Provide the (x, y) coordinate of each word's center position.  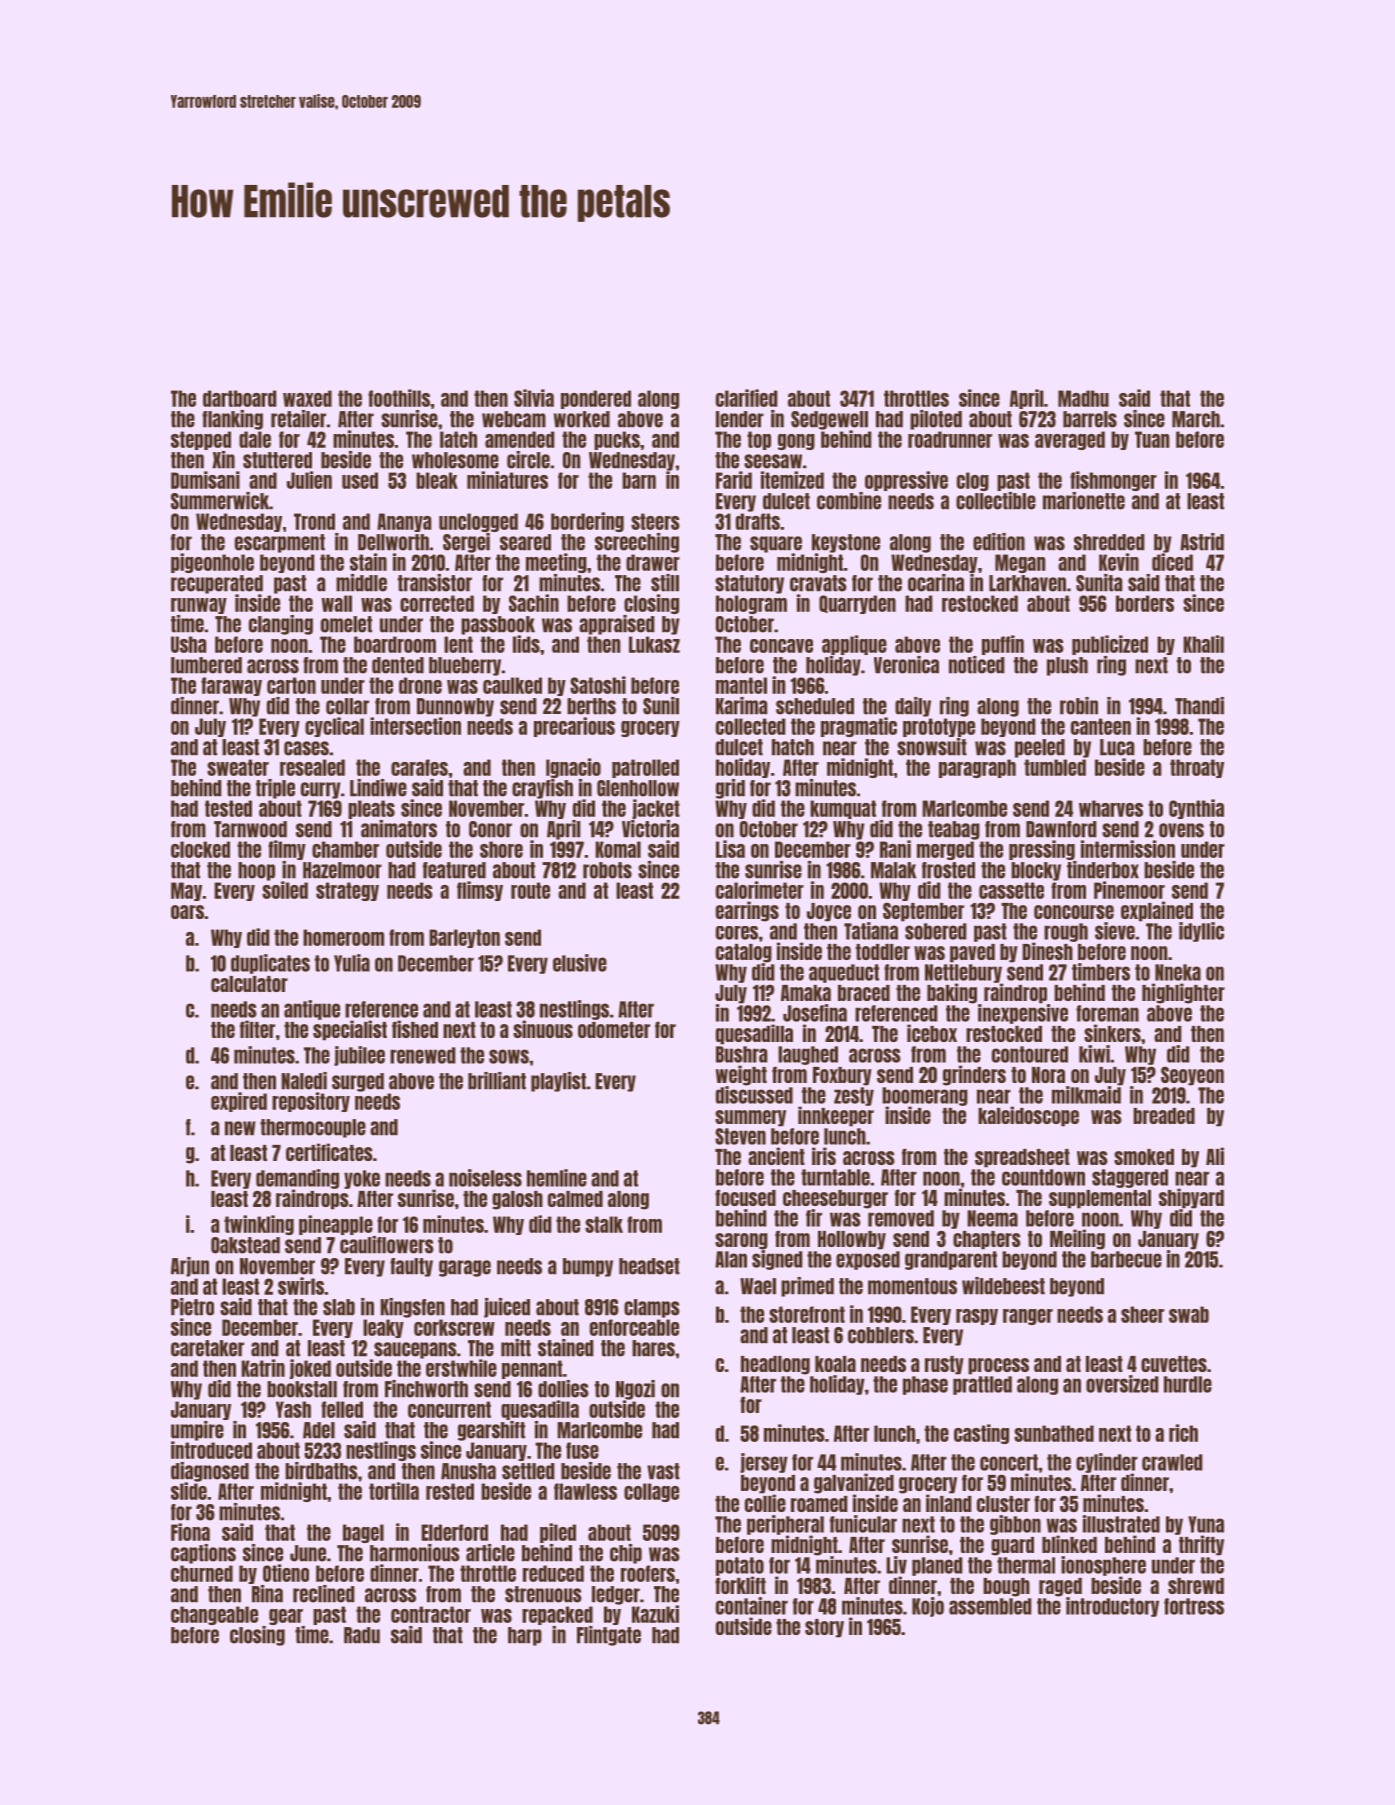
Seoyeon (1192, 1076)
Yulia (352, 963)
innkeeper (836, 1116)
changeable (214, 1615)
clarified (747, 398)
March (1196, 419)
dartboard (240, 398)
